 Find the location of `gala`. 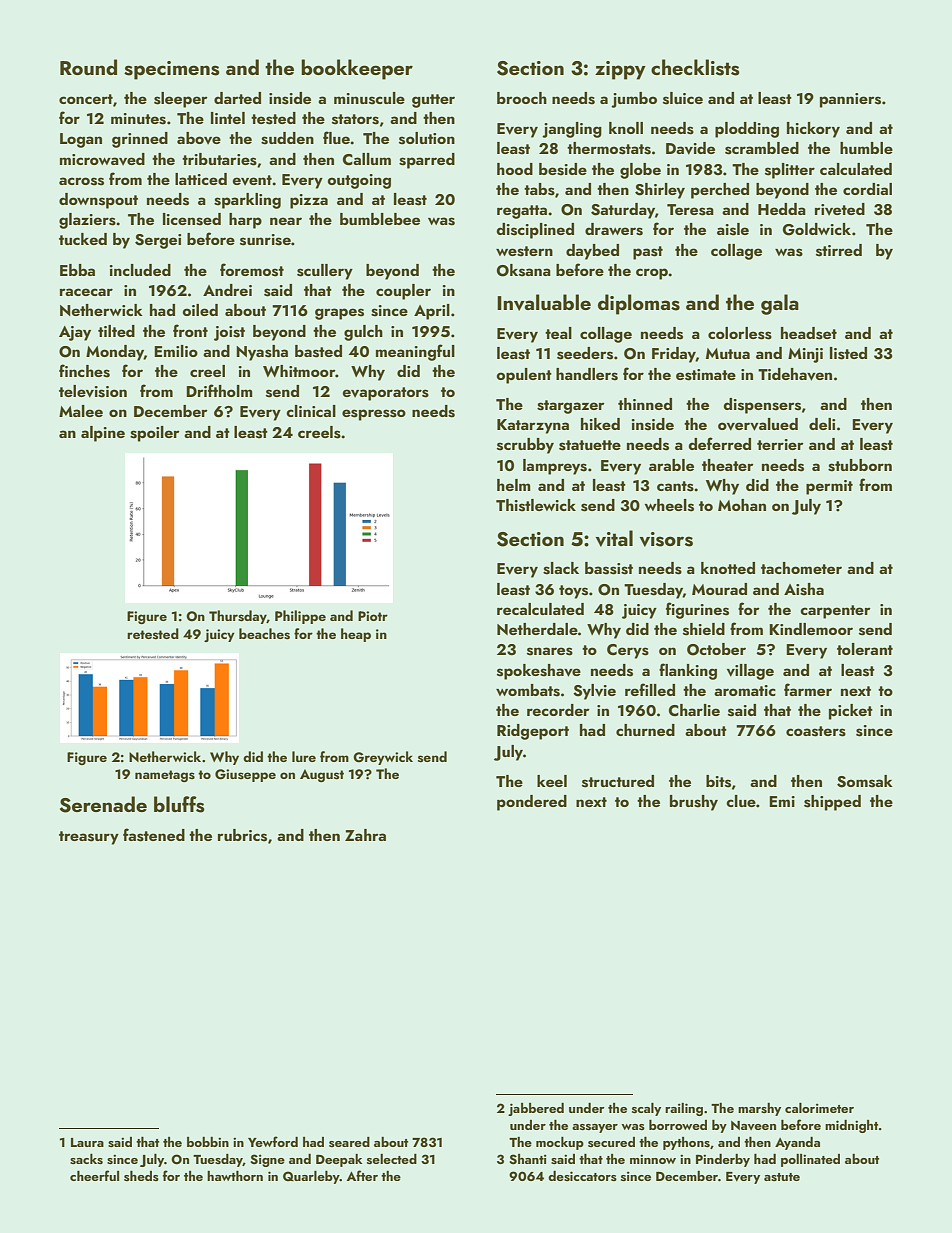

gala is located at coordinates (780, 304).
